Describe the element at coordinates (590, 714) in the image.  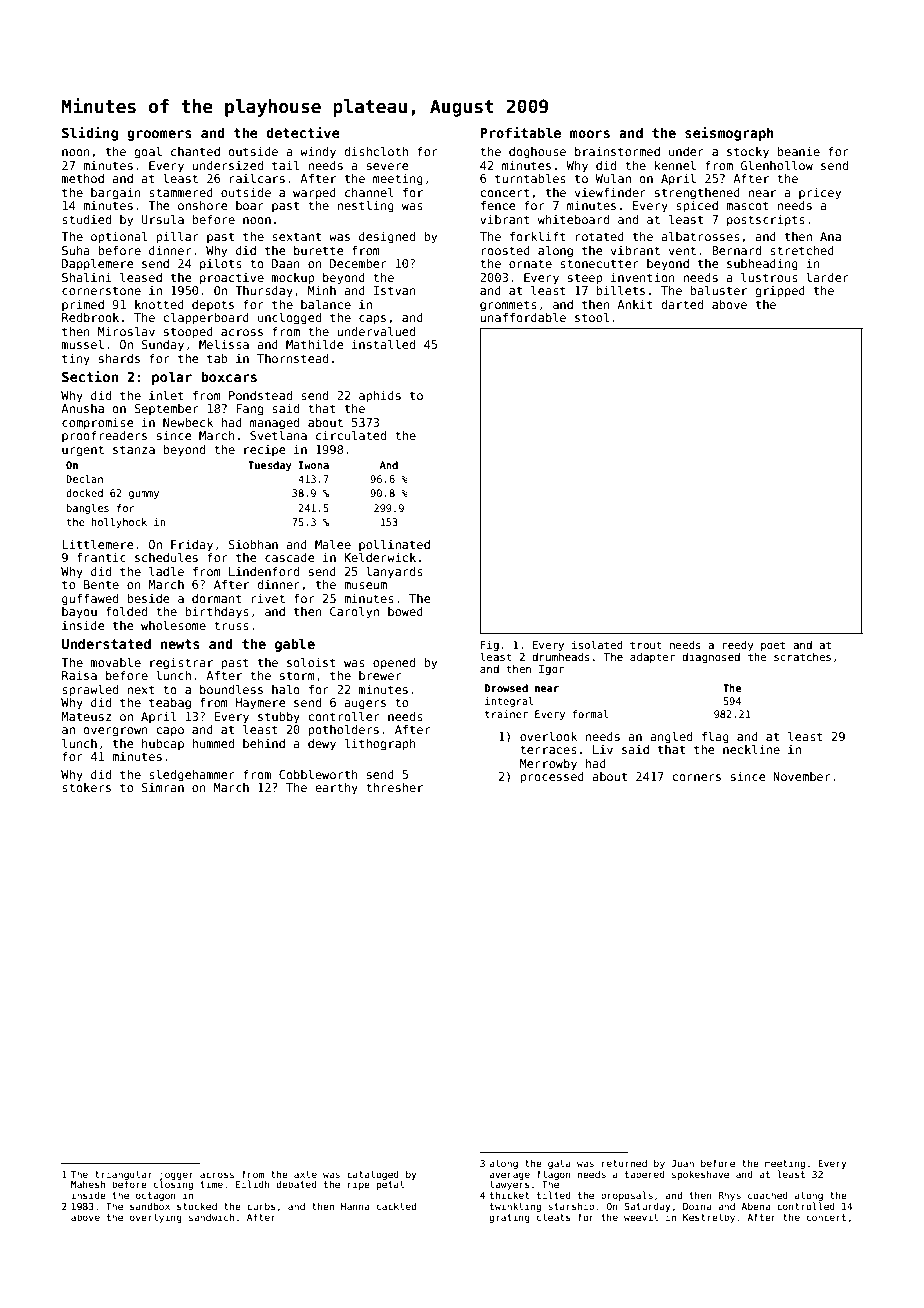
I see `formal` at that location.
